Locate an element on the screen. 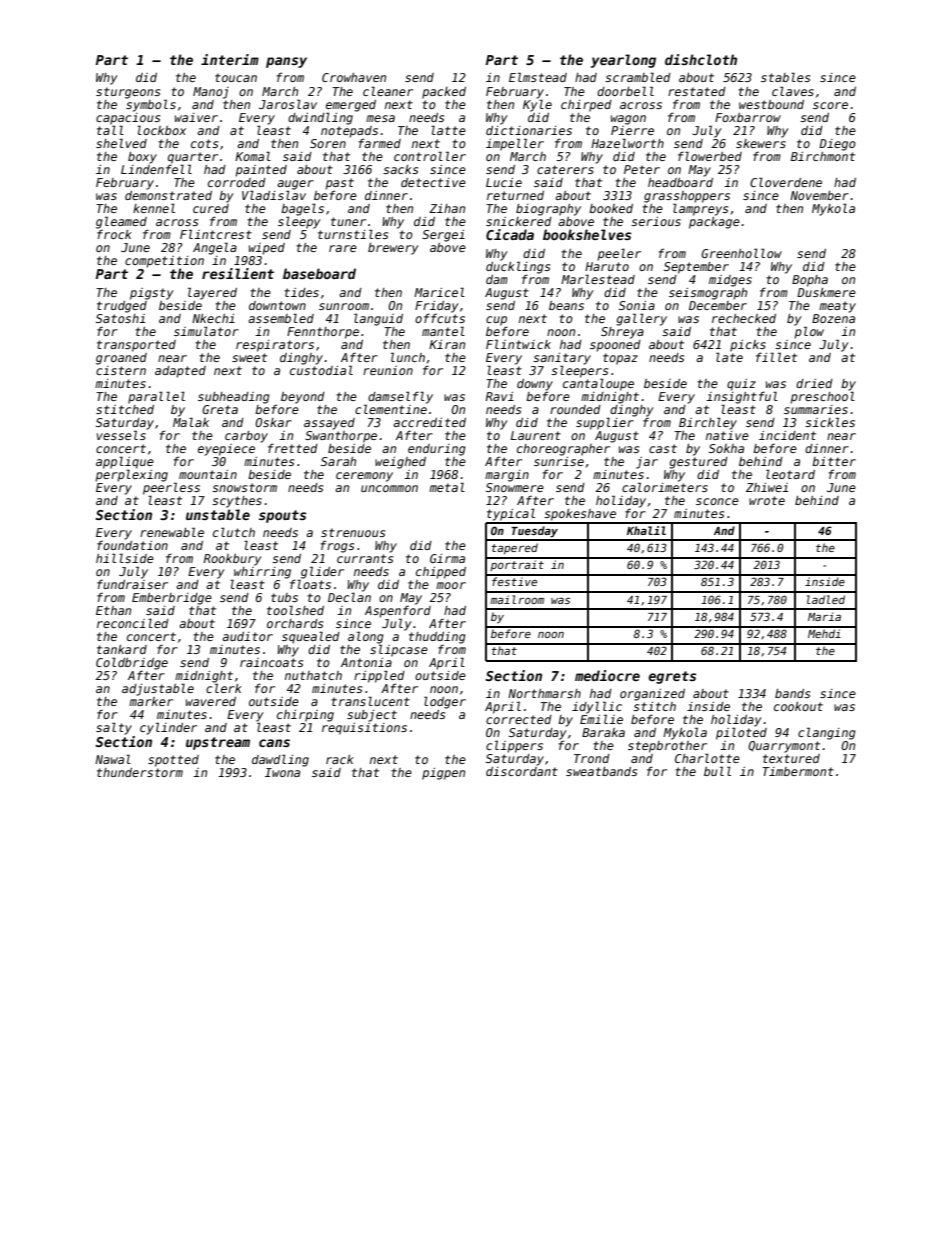 The width and height of the screenshot is (952, 1233). cured is located at coordinates (211, 208).
